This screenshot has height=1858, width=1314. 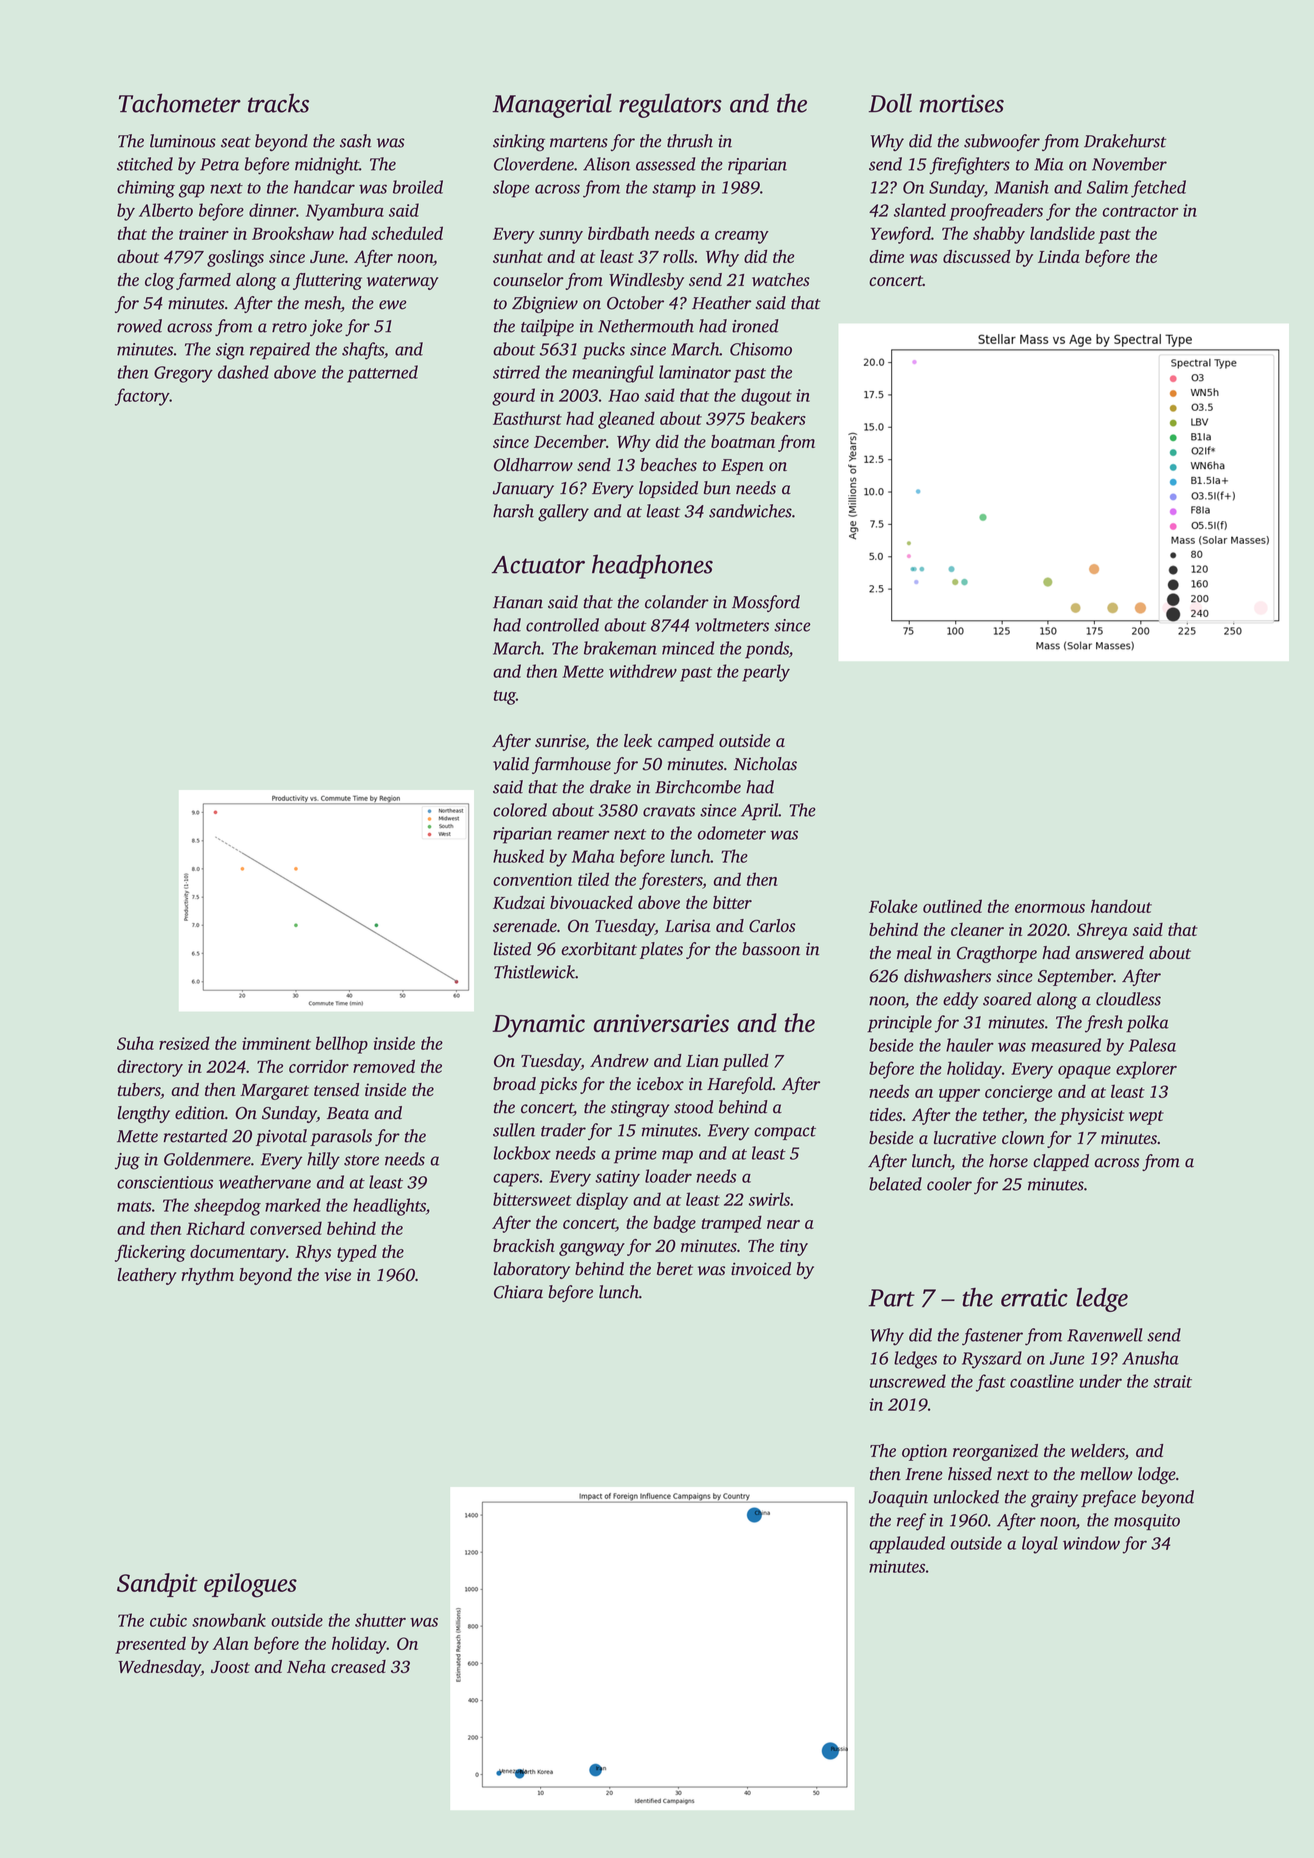 I want to click on unscrewed, so click(x=908, y=1381).
